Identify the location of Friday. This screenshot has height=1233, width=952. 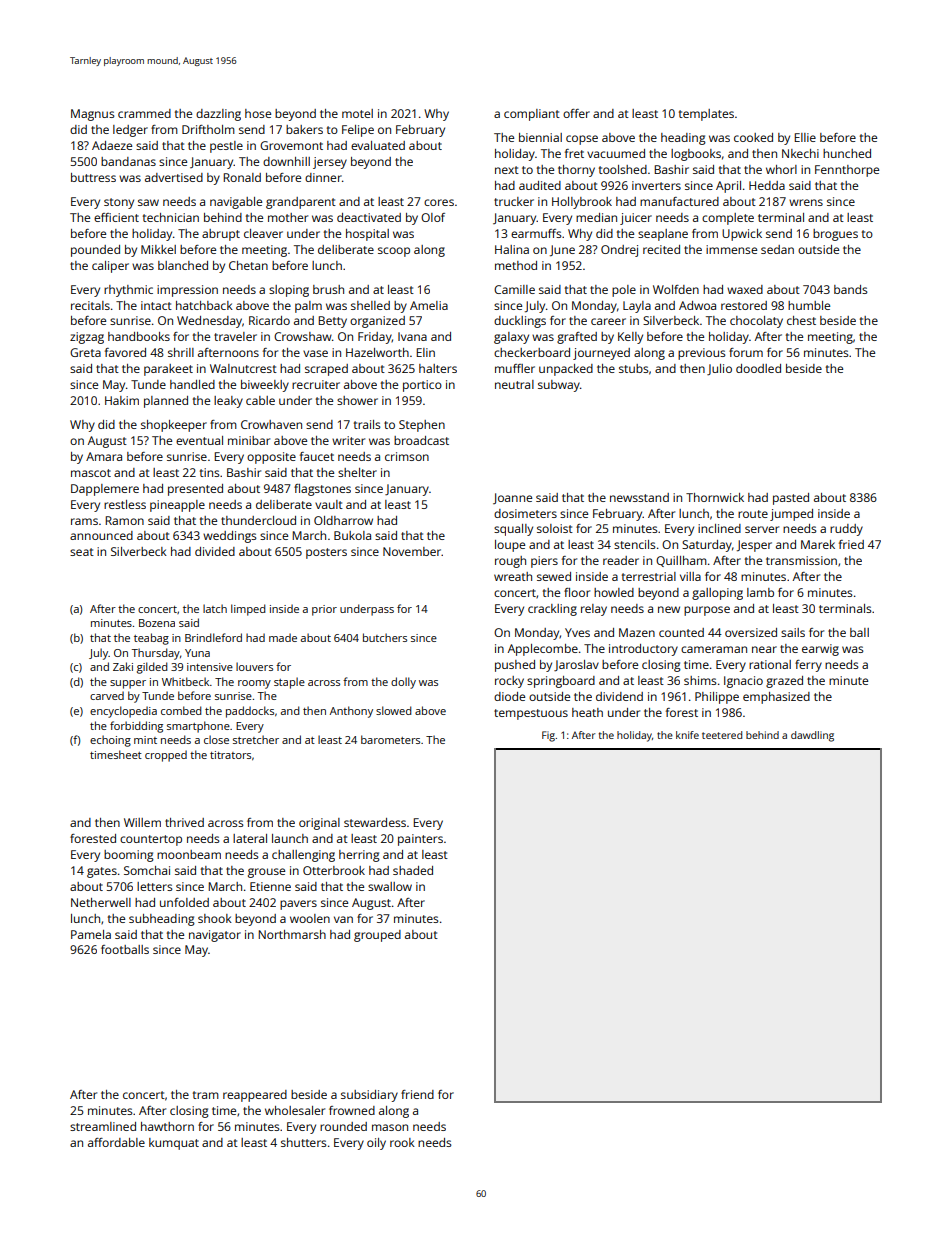
(375, 338).
